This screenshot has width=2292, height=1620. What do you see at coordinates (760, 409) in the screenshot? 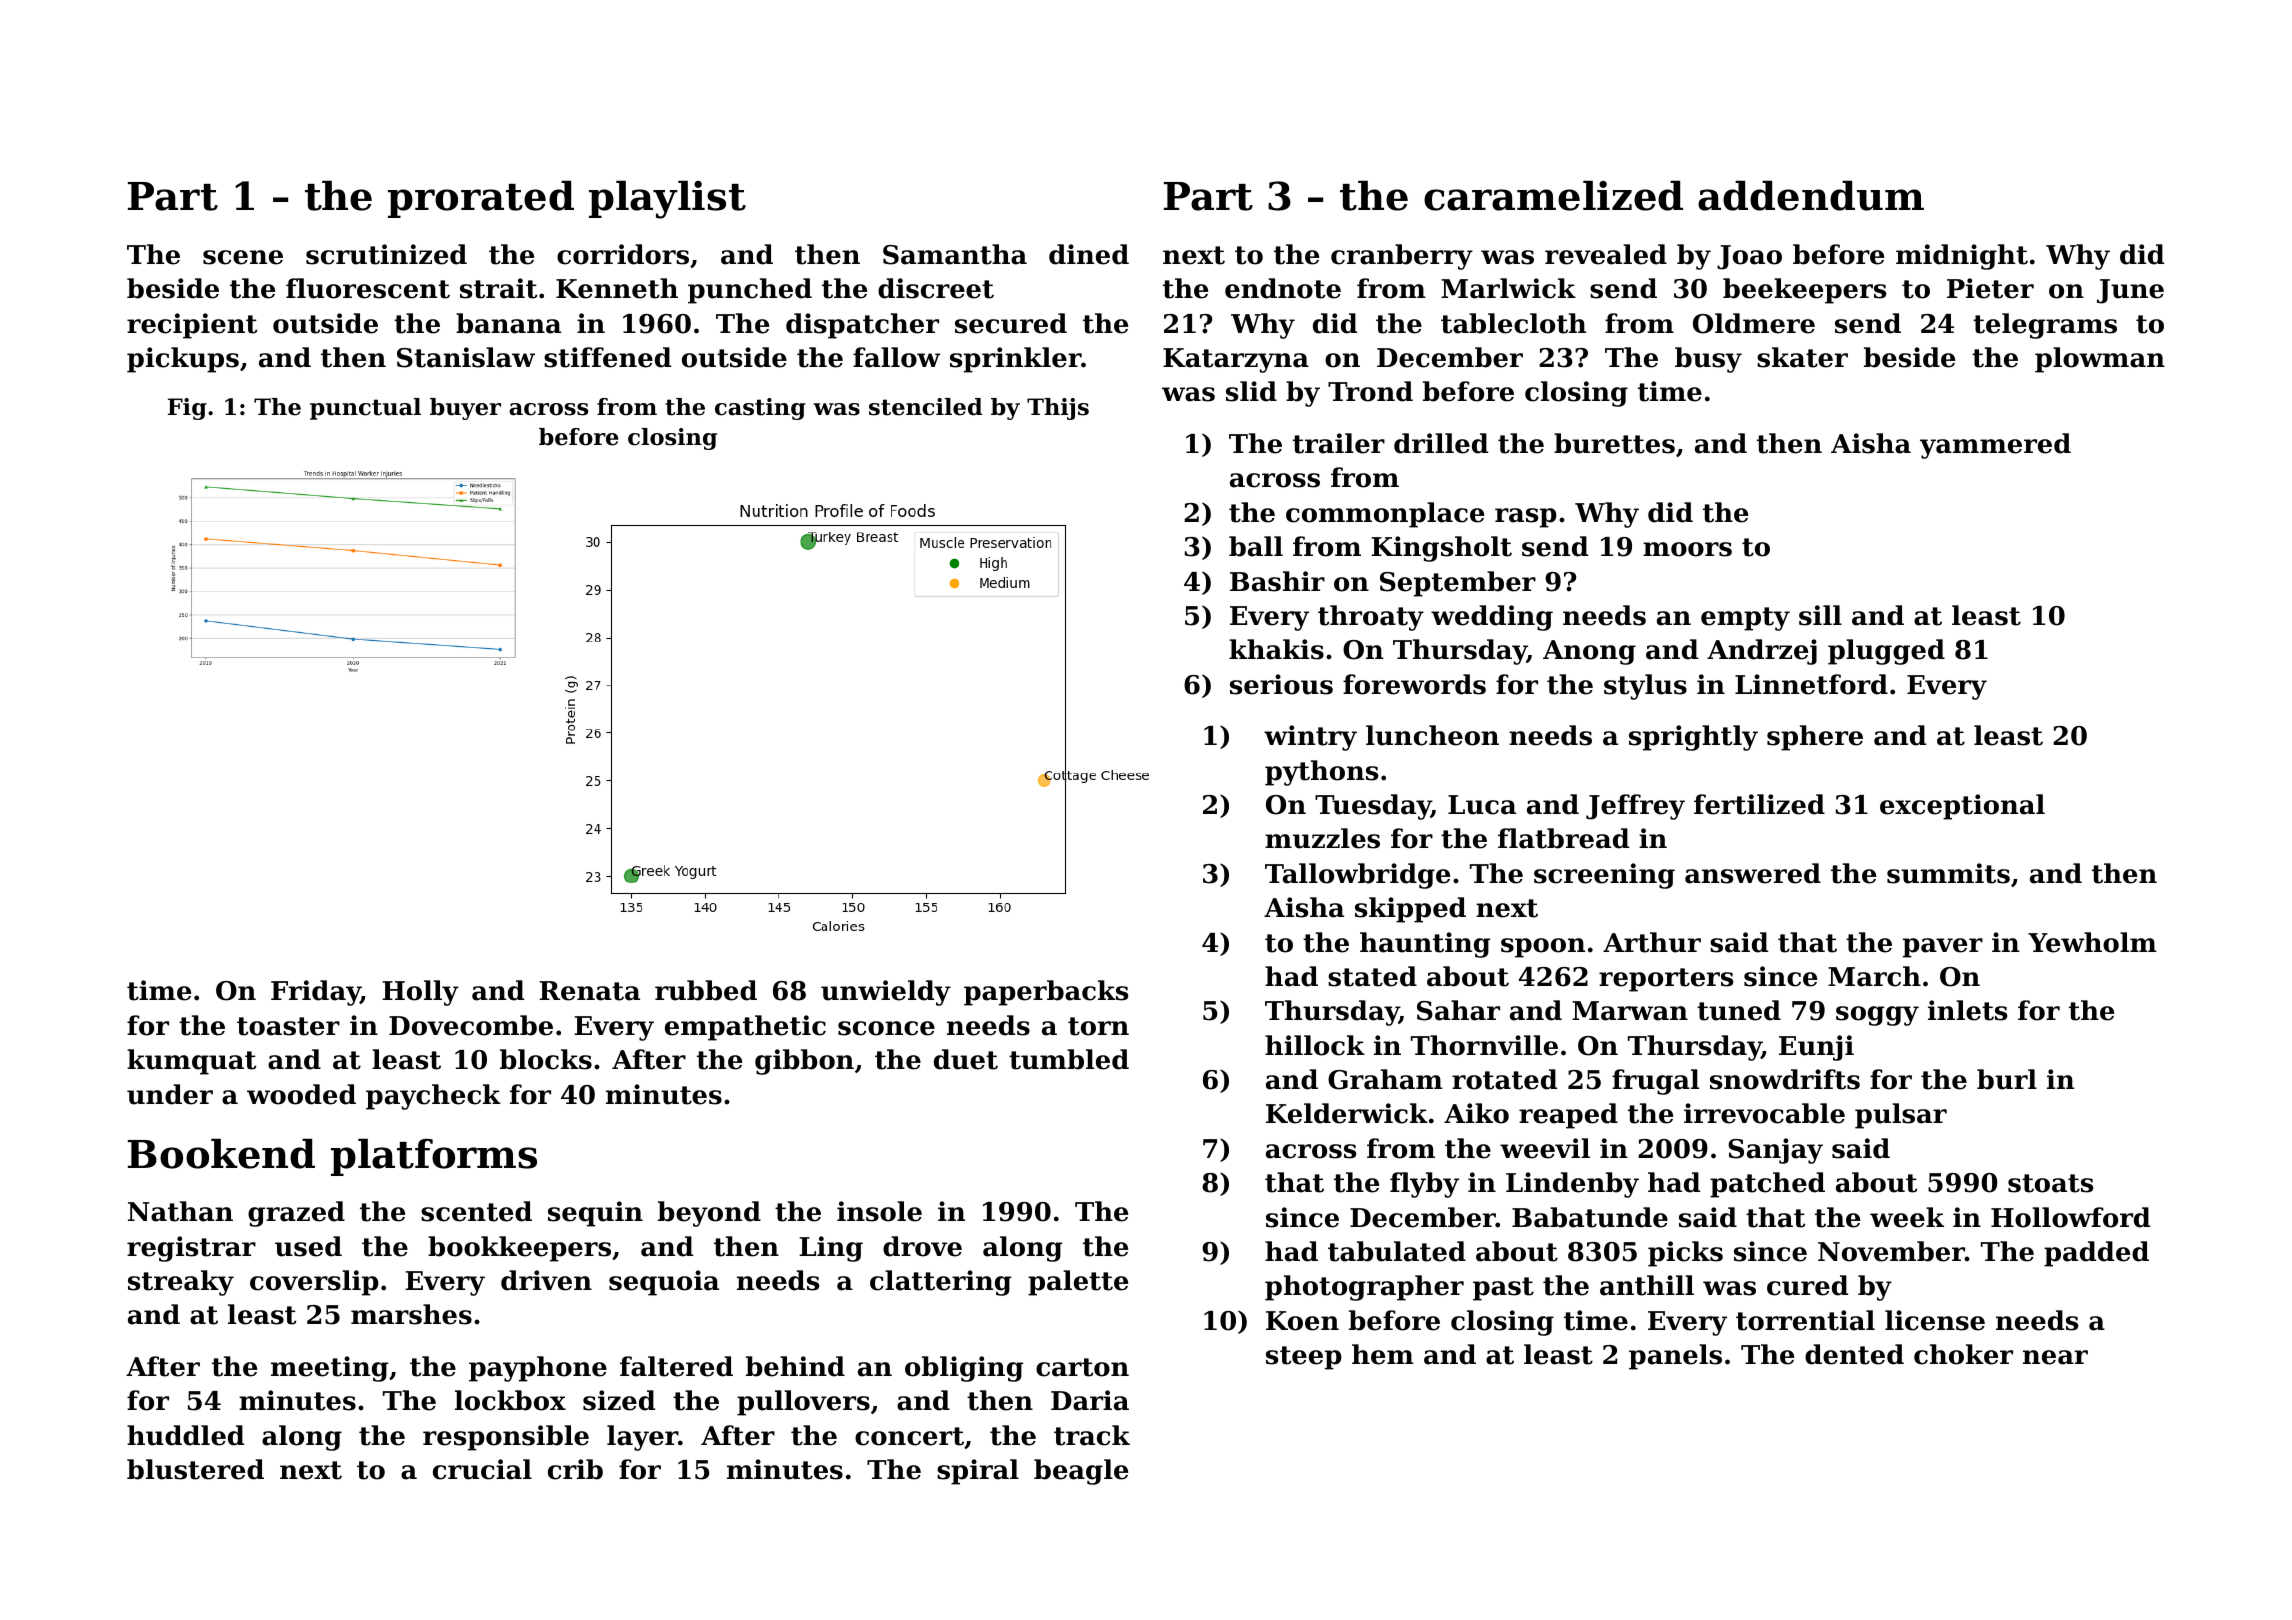
I see `casting` at bounding box center [760, 409].
